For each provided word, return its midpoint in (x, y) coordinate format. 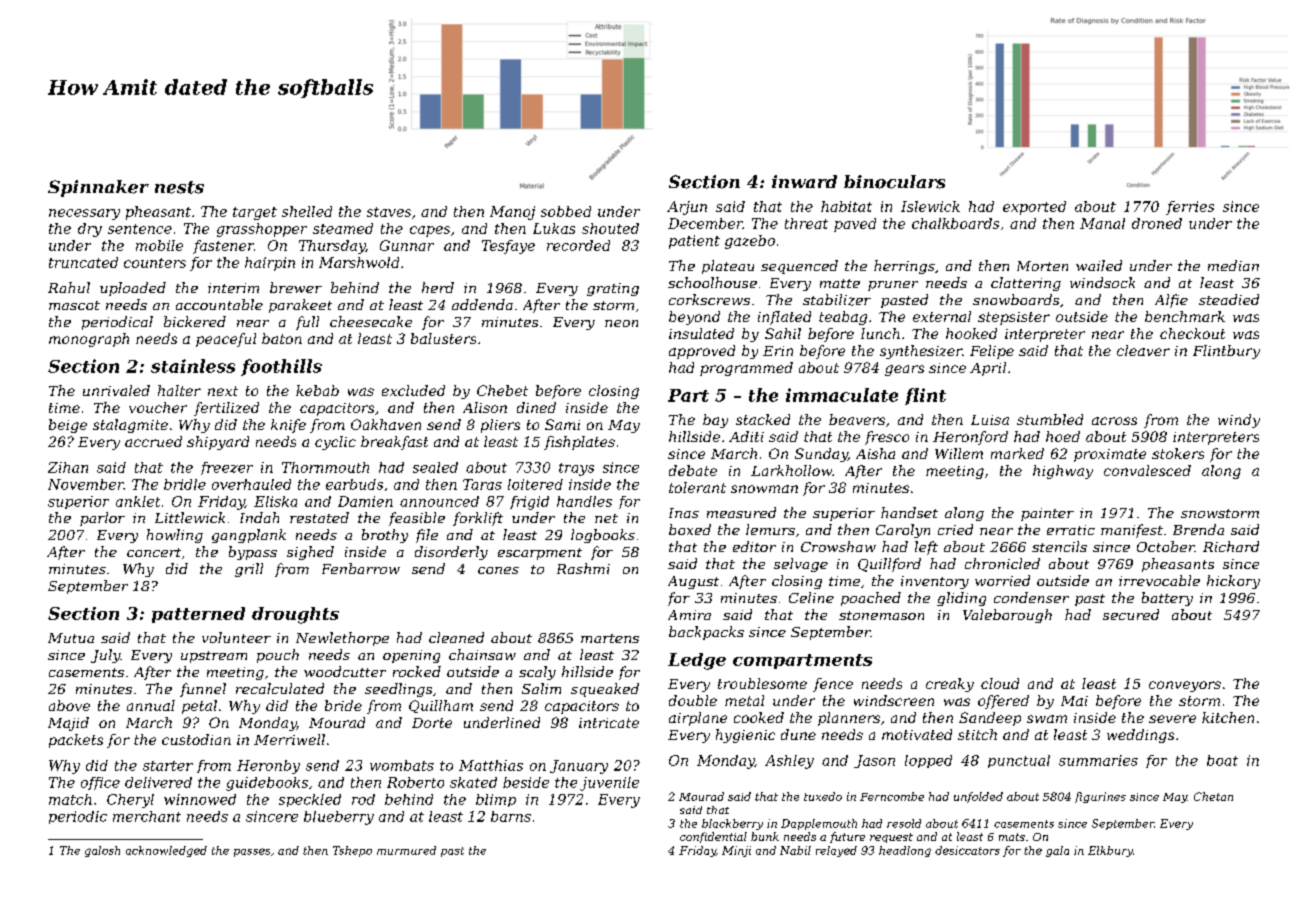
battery (1167, 599)
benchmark (1185, 316)
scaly (537, 673)
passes (252, 852)
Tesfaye (508, 247)
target (255, 213)
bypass (253, 553)
